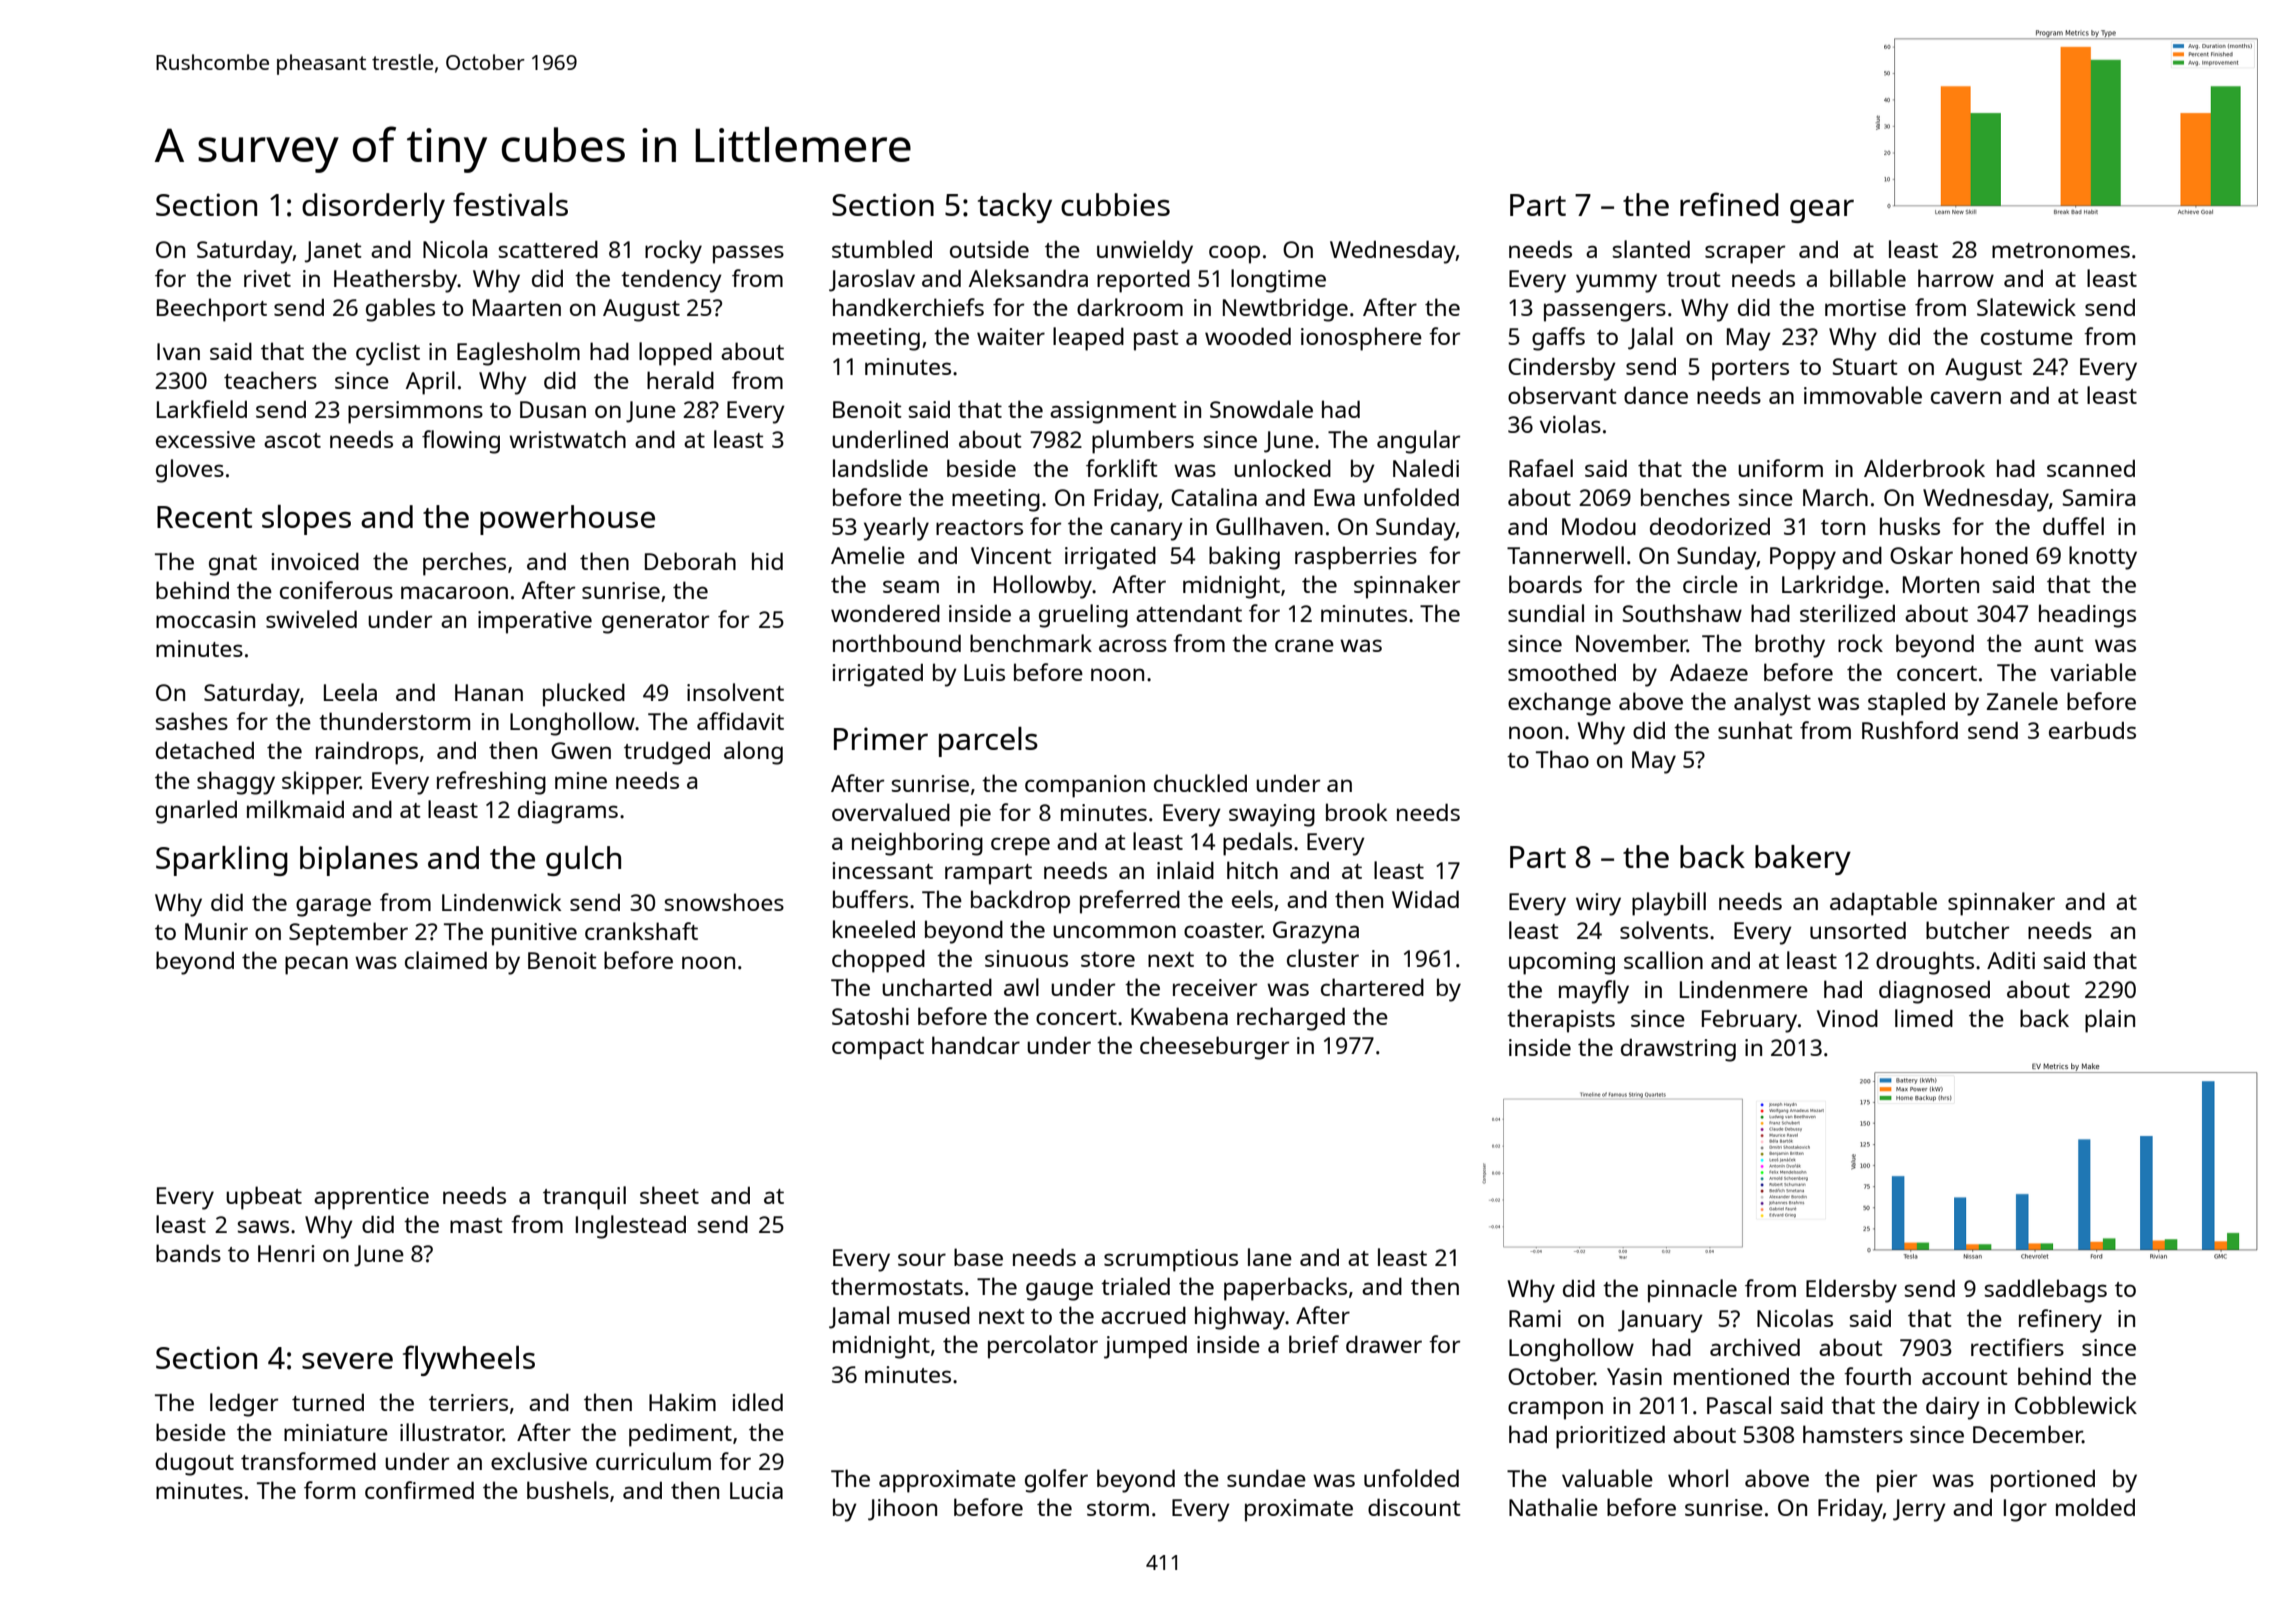 The height and width of the screenshot is (1620, 2292). What do you see at coordinates (1599, 526) in the screenshot?
I see `Modou` at bounding box center [1599, 526].
